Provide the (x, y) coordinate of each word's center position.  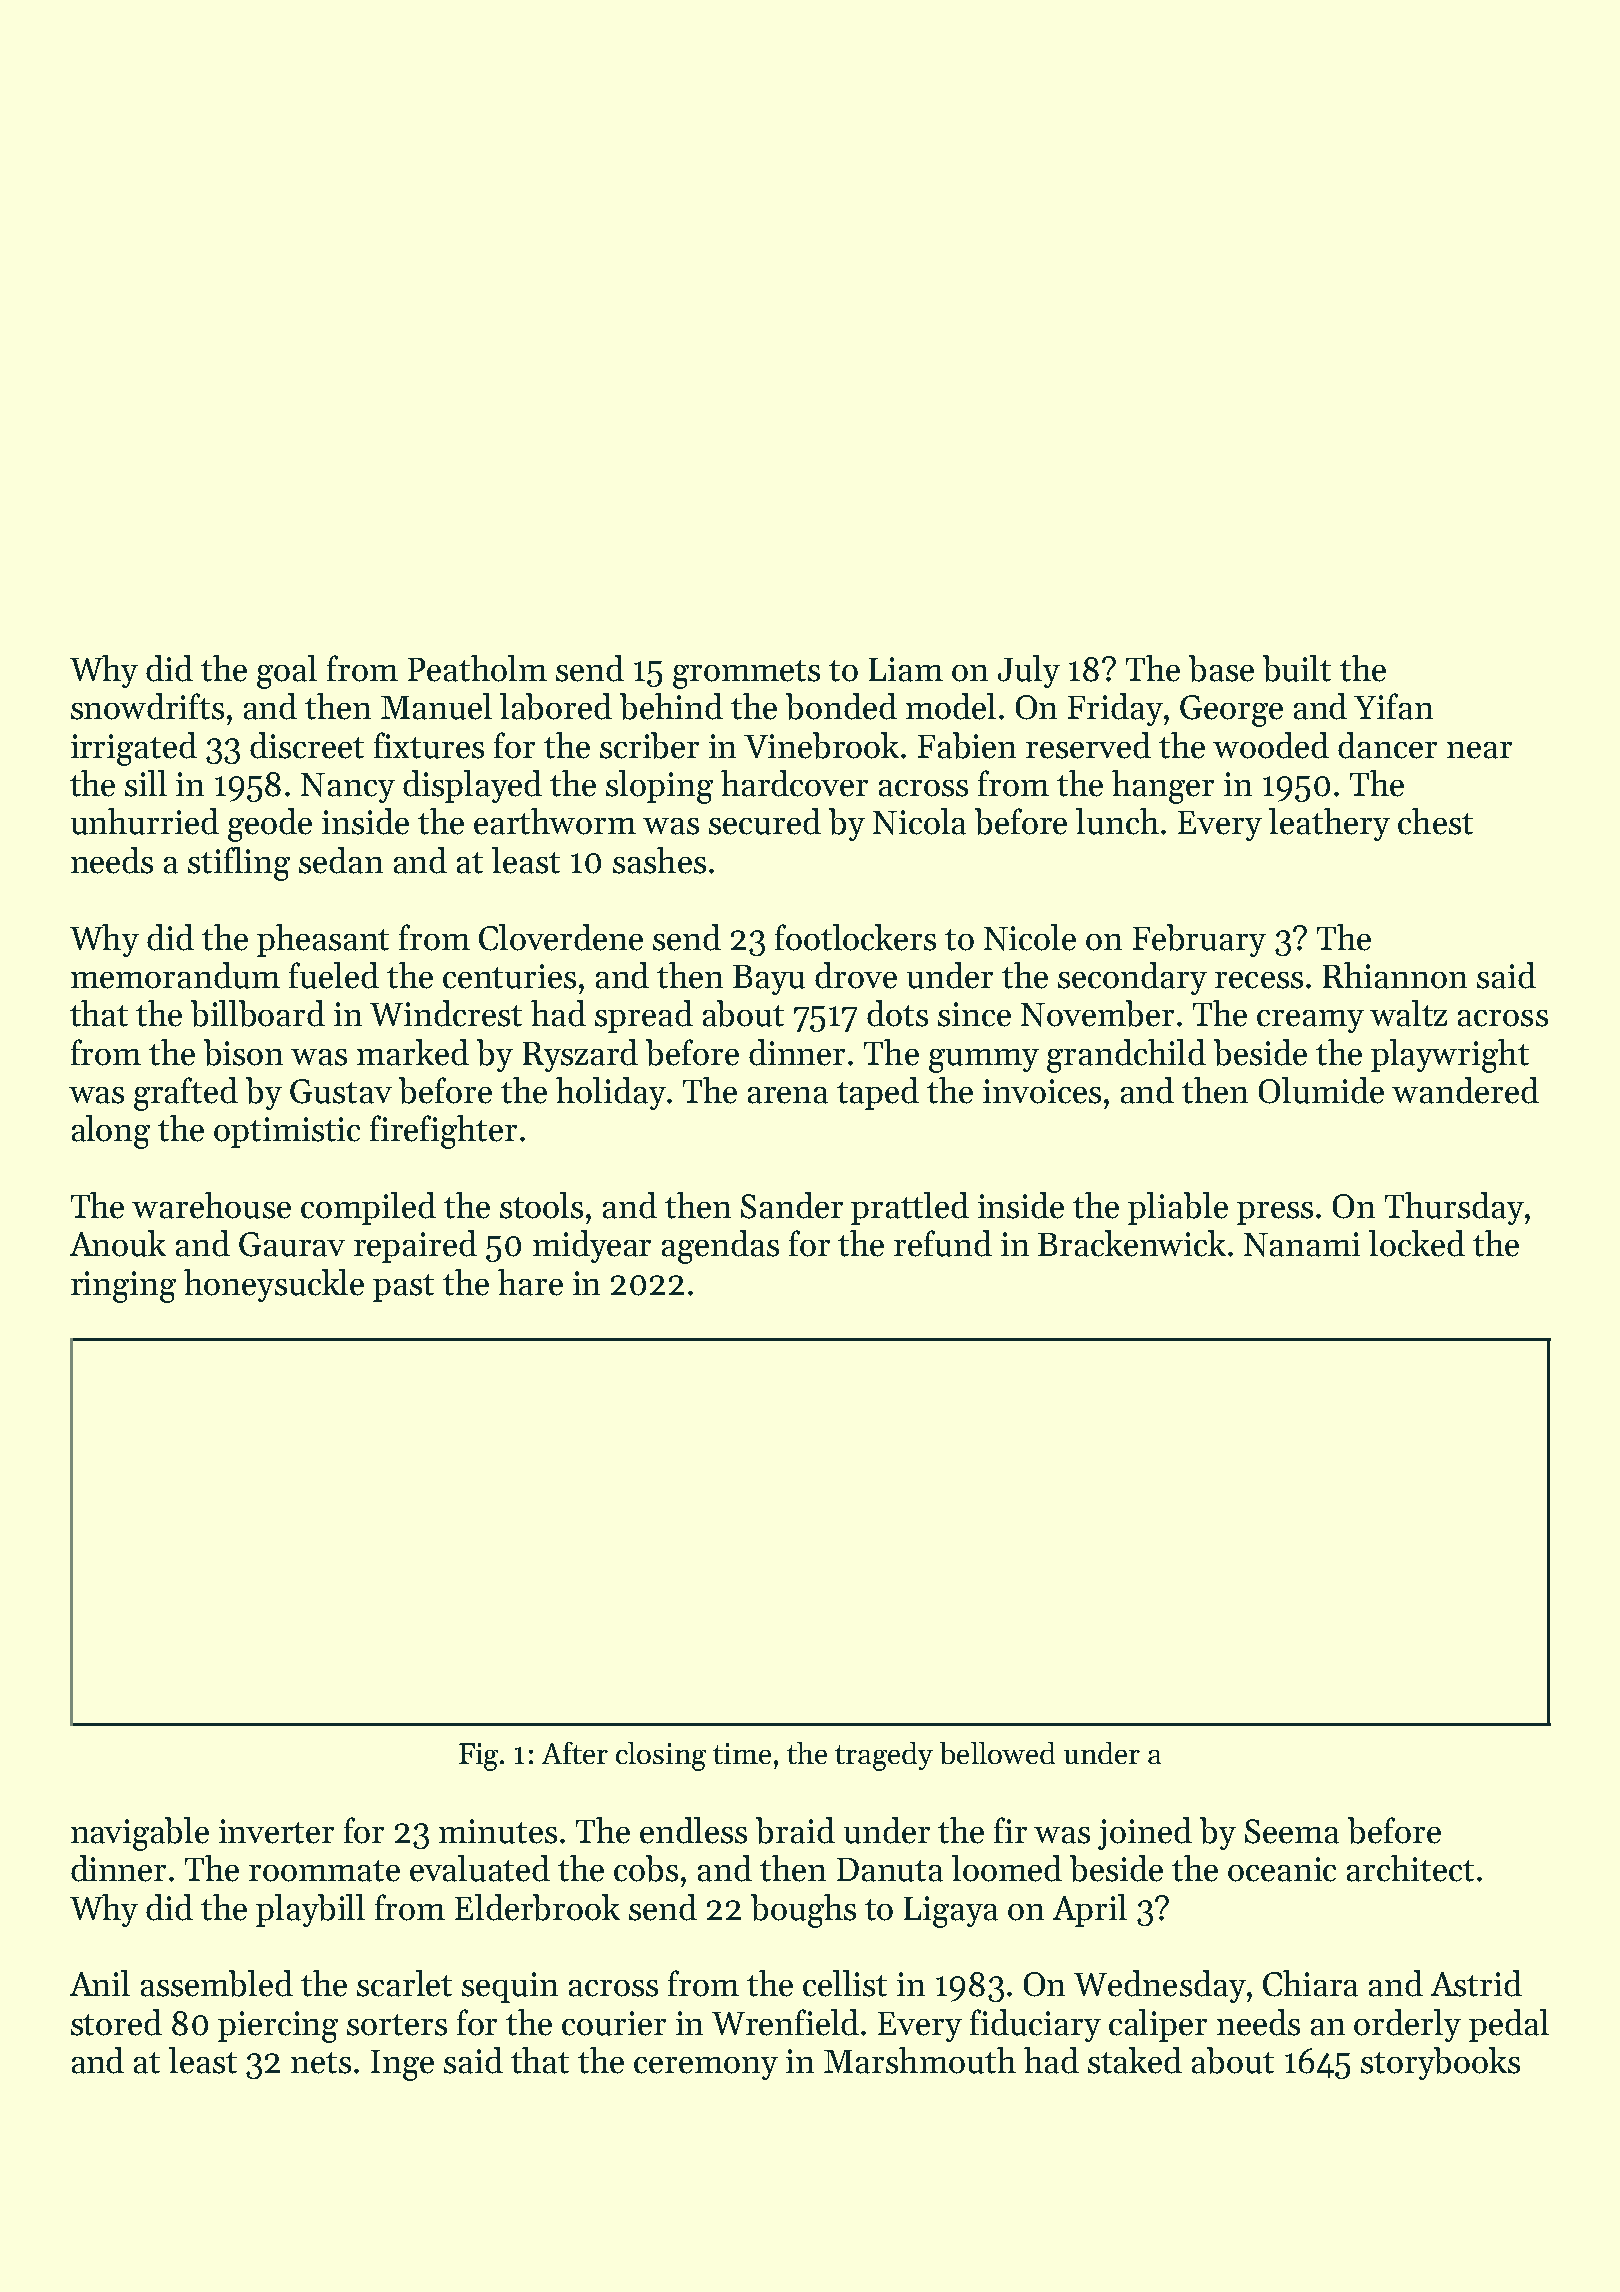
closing (661, 1756)
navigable (140, 1834)
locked (1417, 1243)
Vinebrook (821, 745)
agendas (720, 1247)
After (575, 1753)
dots (897, 1013)
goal (287, 672)
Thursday (1454, 1208)
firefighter (443, 1132)
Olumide (1321, 1090)
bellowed (997, 1753)
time (742, 1753)
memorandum (175, 975)
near (1479, 750)
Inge (402, 2065)
